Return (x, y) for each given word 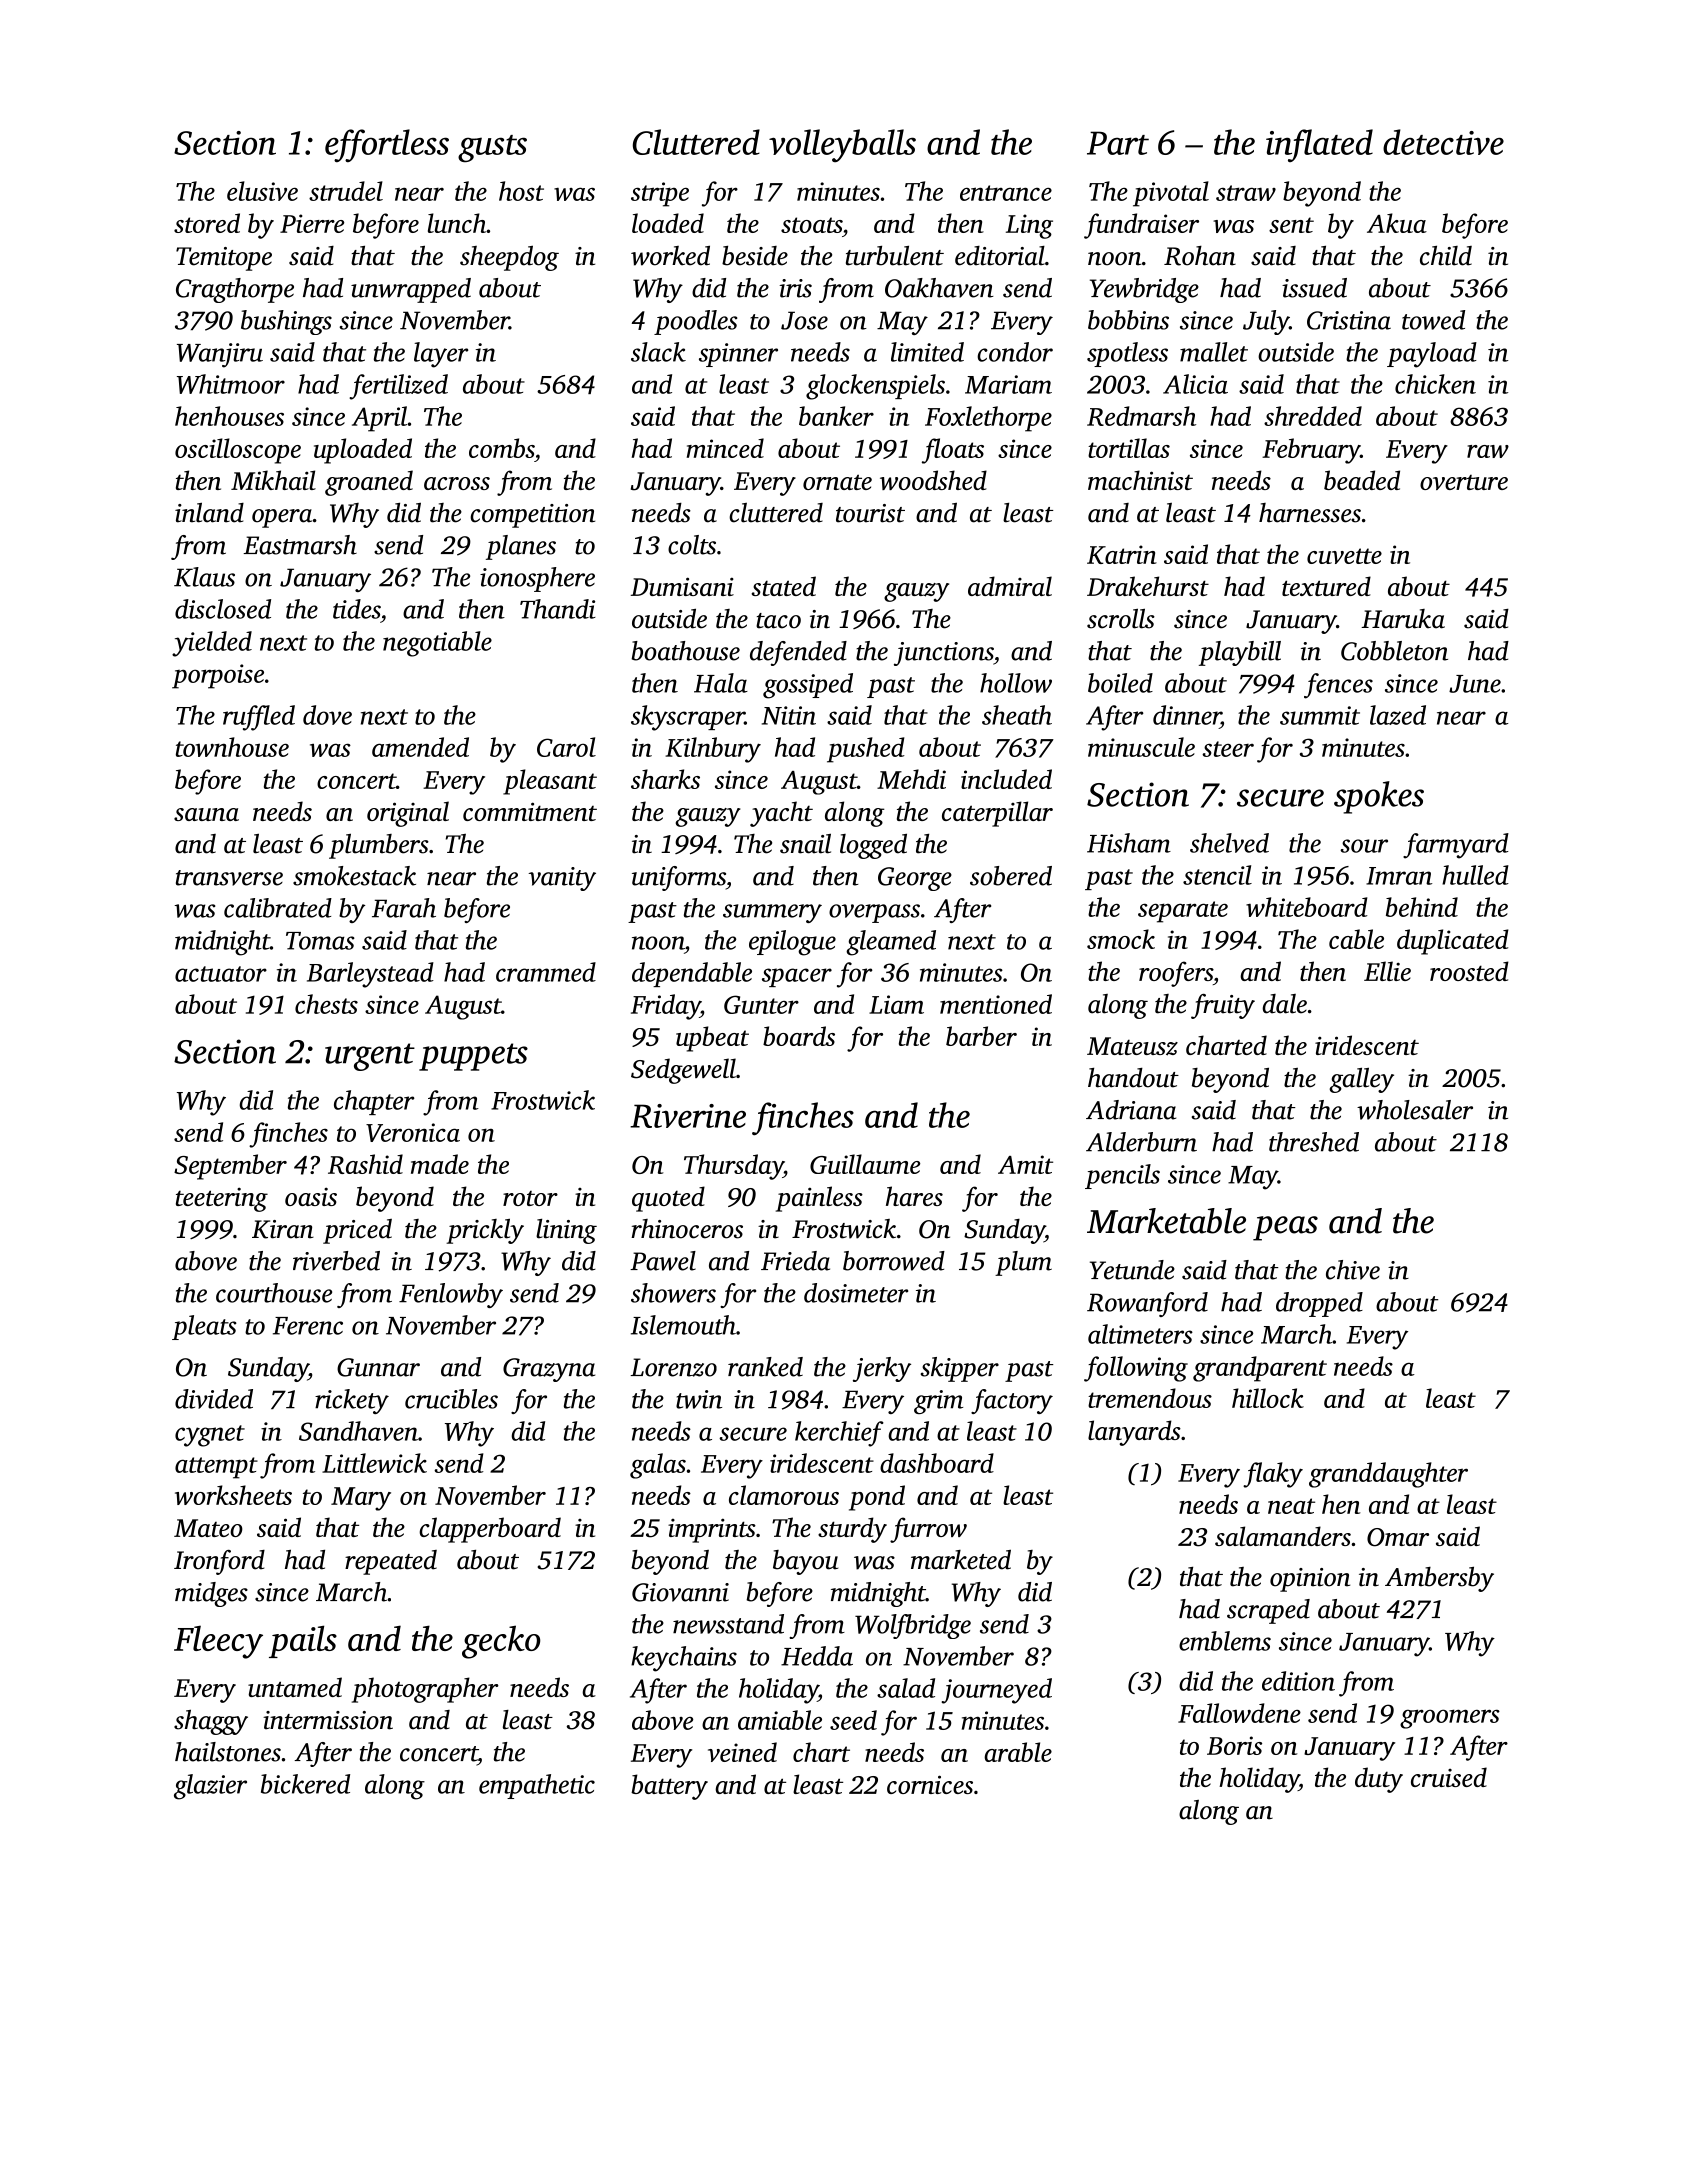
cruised (1449, 1777)
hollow (1016, 683)
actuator (221, 974)
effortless (387, 145)
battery (669, 1787)
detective (1443, 142)
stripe (660, 194)
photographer (425, 1690)
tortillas (1129, 448)
